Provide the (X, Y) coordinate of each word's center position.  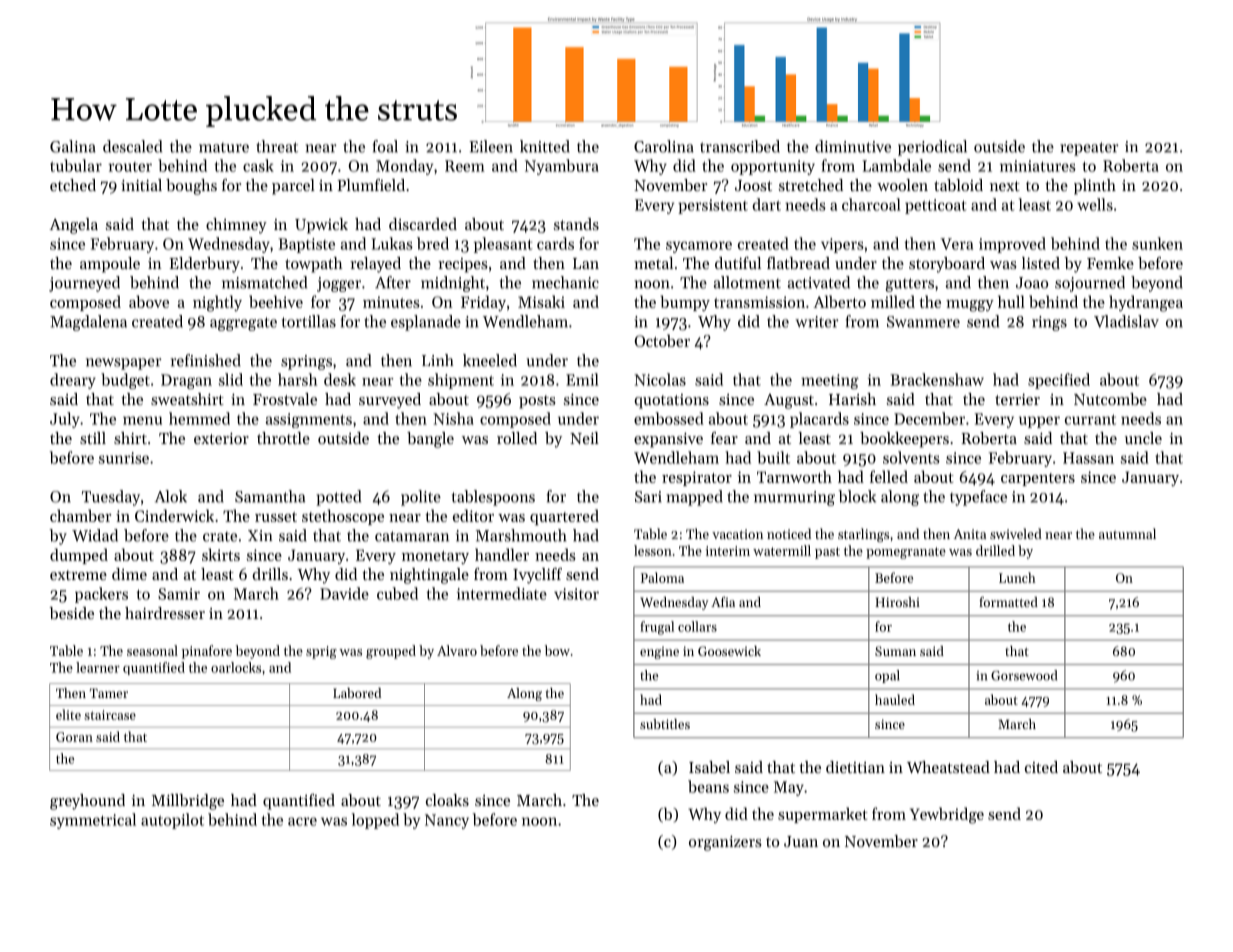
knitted (545, 146)
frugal (657, 628)
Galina (73, 146)
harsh (297, 379)
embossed (669, 418)
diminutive (853, 146)
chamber (80, 515)
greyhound (87, 802)
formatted (1008, 602)
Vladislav (1126, 321)
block (857, 496)
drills (270, 574)
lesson (653, 550)
